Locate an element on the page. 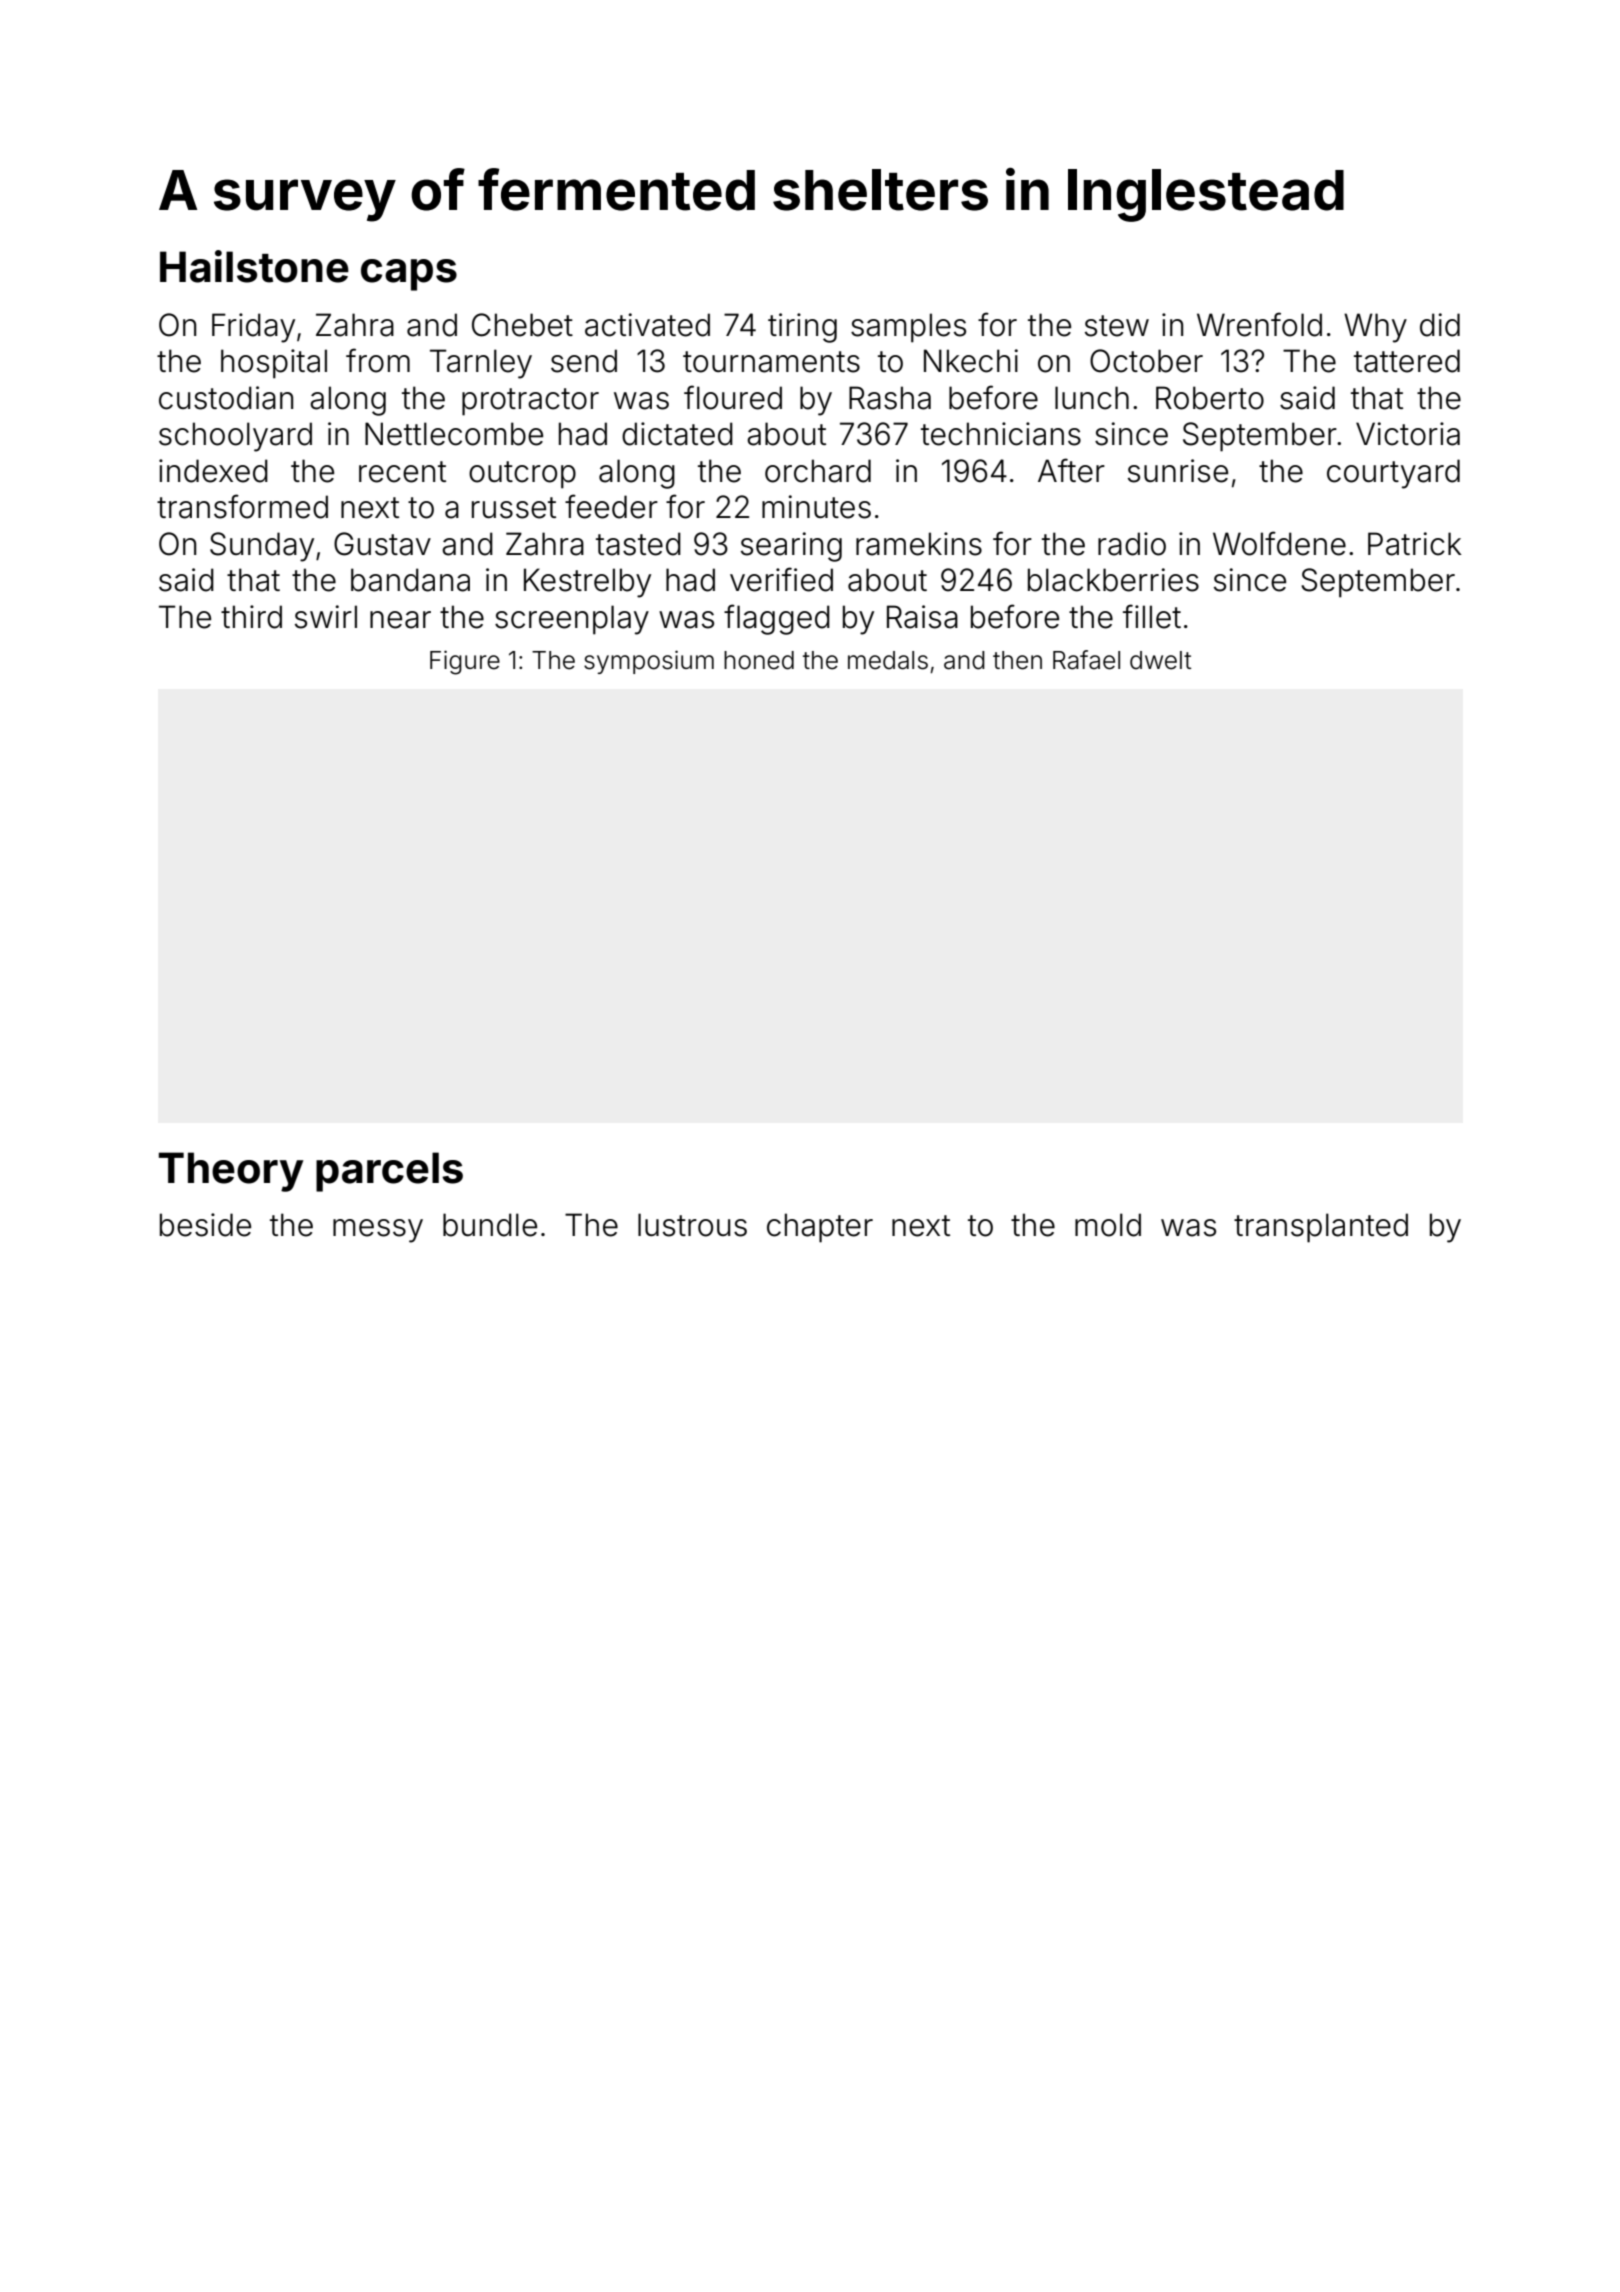 The width and height of the document is (1620, 2292). indexed is located at coordinates (213, 471).
